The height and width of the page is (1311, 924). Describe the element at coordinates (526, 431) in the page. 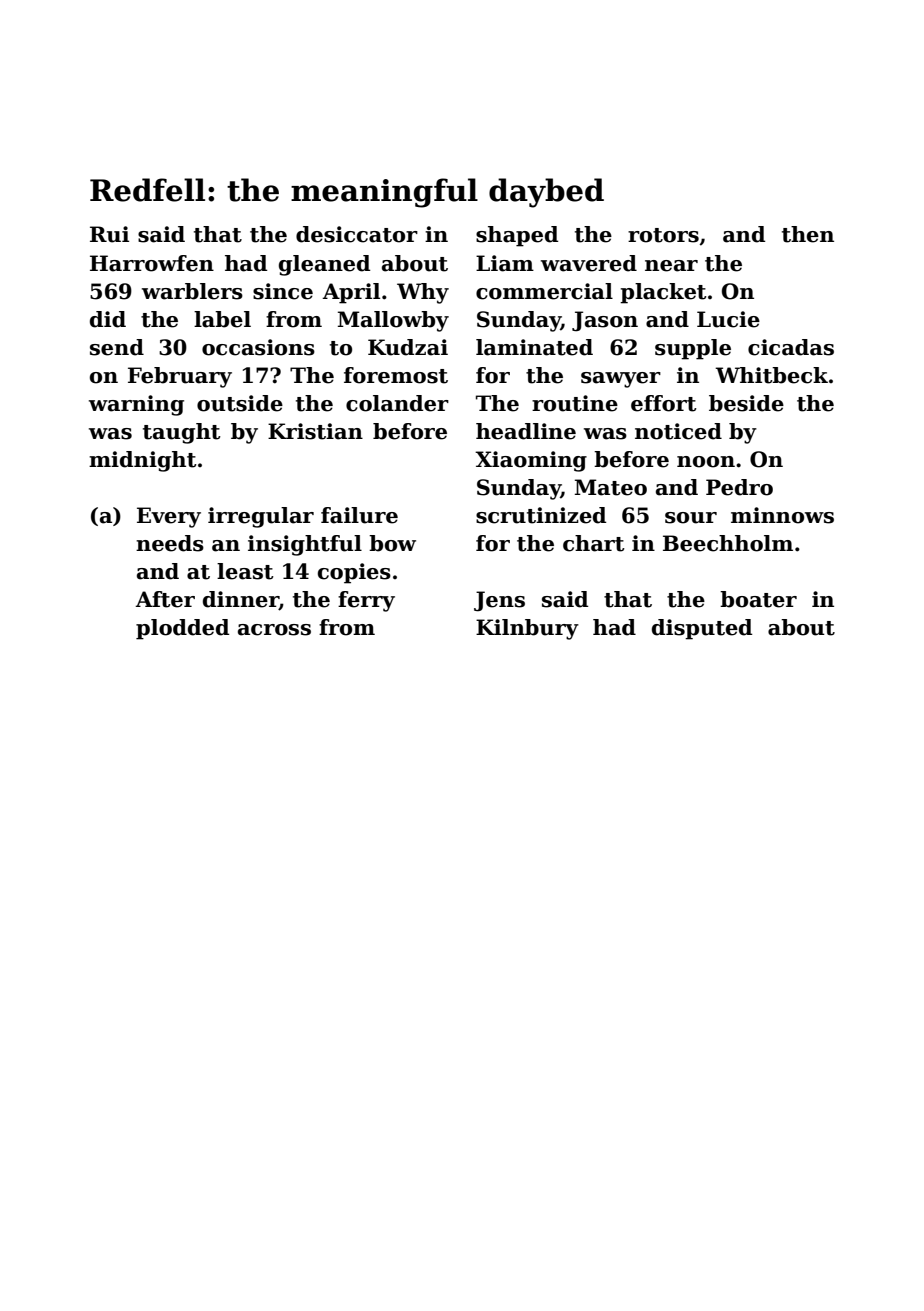

I see `headline` at that location.
